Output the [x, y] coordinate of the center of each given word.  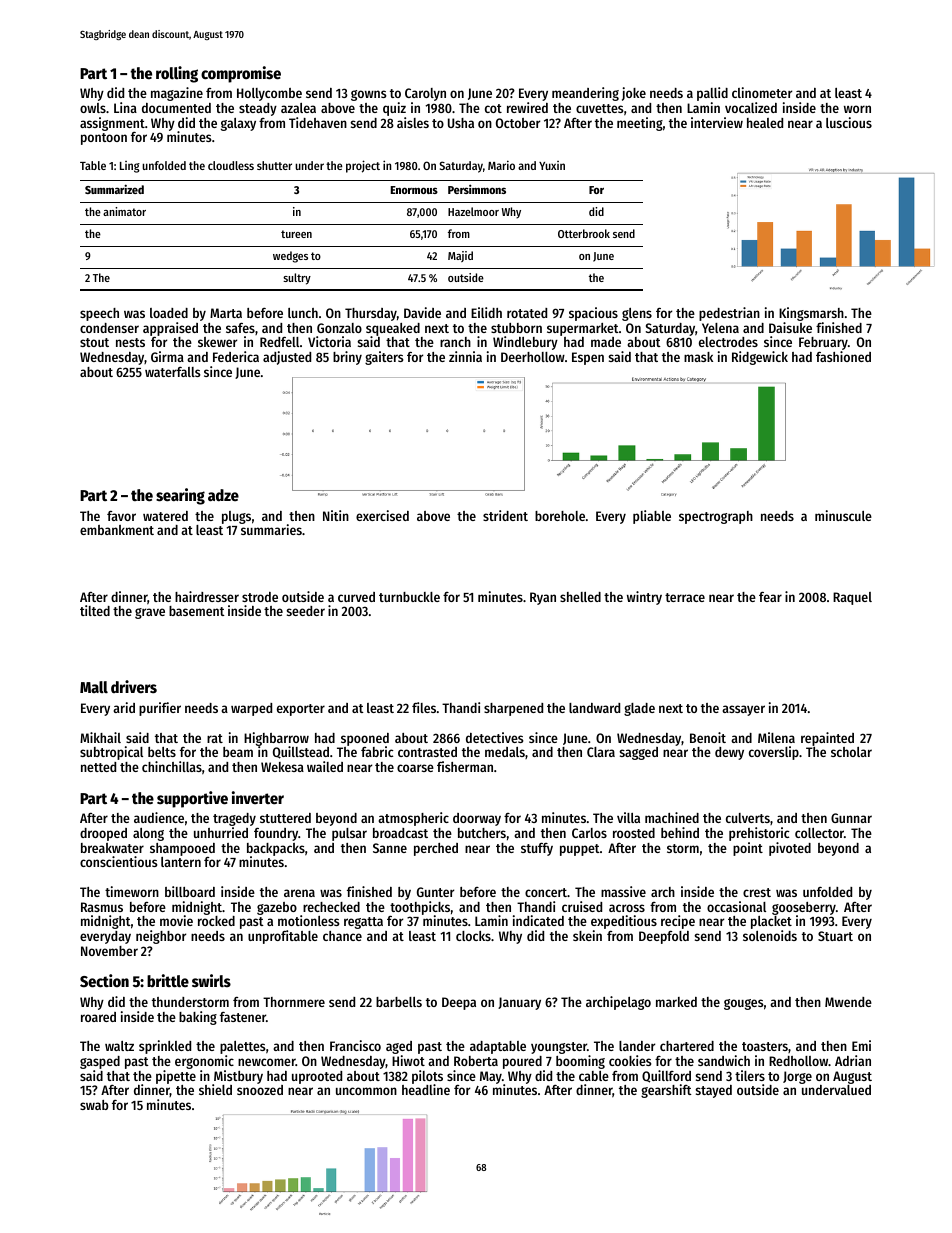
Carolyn [425, 94]
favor [121, 516]
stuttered [285, 818]
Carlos [589, 833]
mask [698, 357]
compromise [241, 74]
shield [215, 1089]
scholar [851, 752]
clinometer [762, 92]
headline [426, 1089]
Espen [588, 358]
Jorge [797, 1077]
